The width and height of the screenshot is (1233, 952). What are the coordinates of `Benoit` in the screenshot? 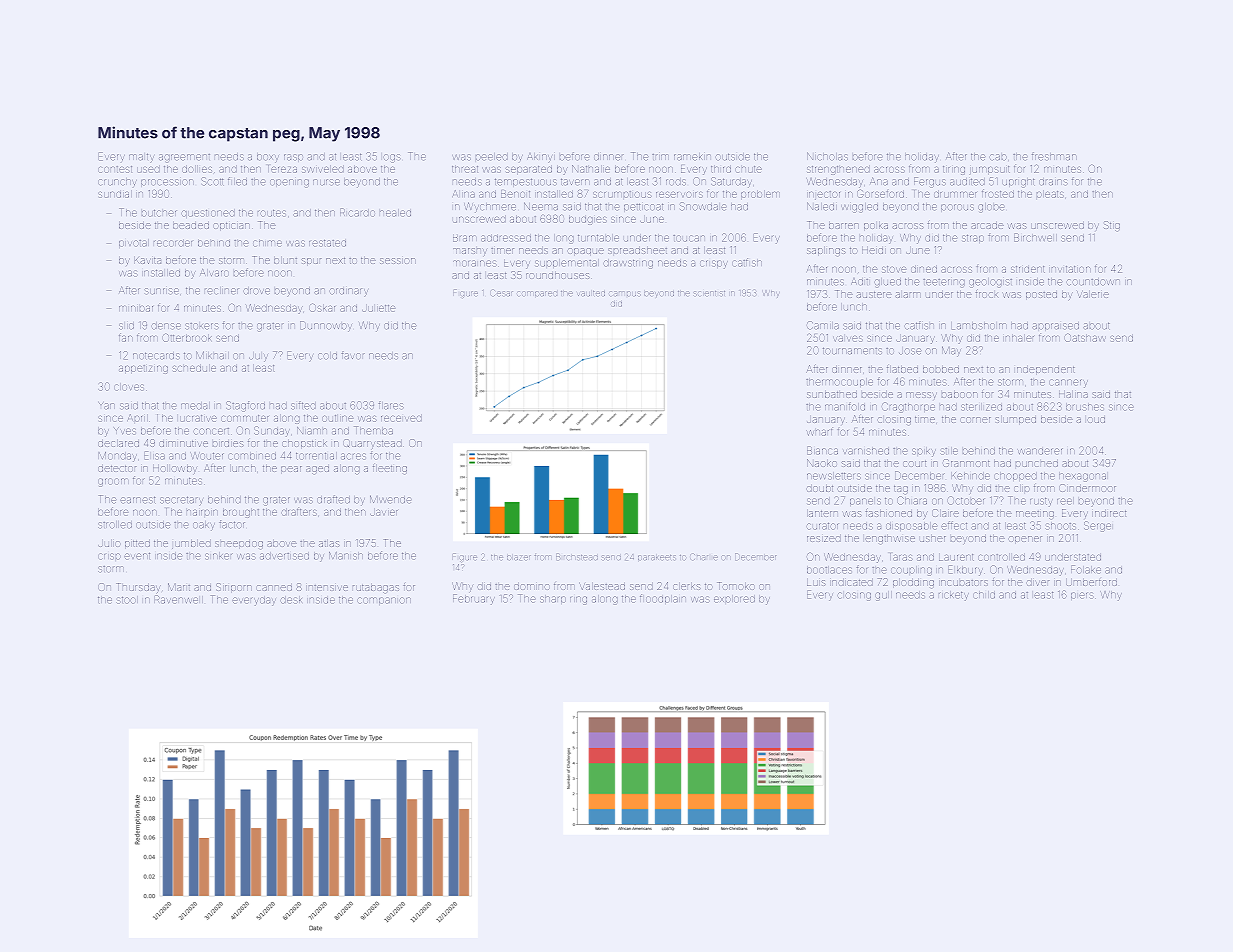 It's located at (515, 194).
